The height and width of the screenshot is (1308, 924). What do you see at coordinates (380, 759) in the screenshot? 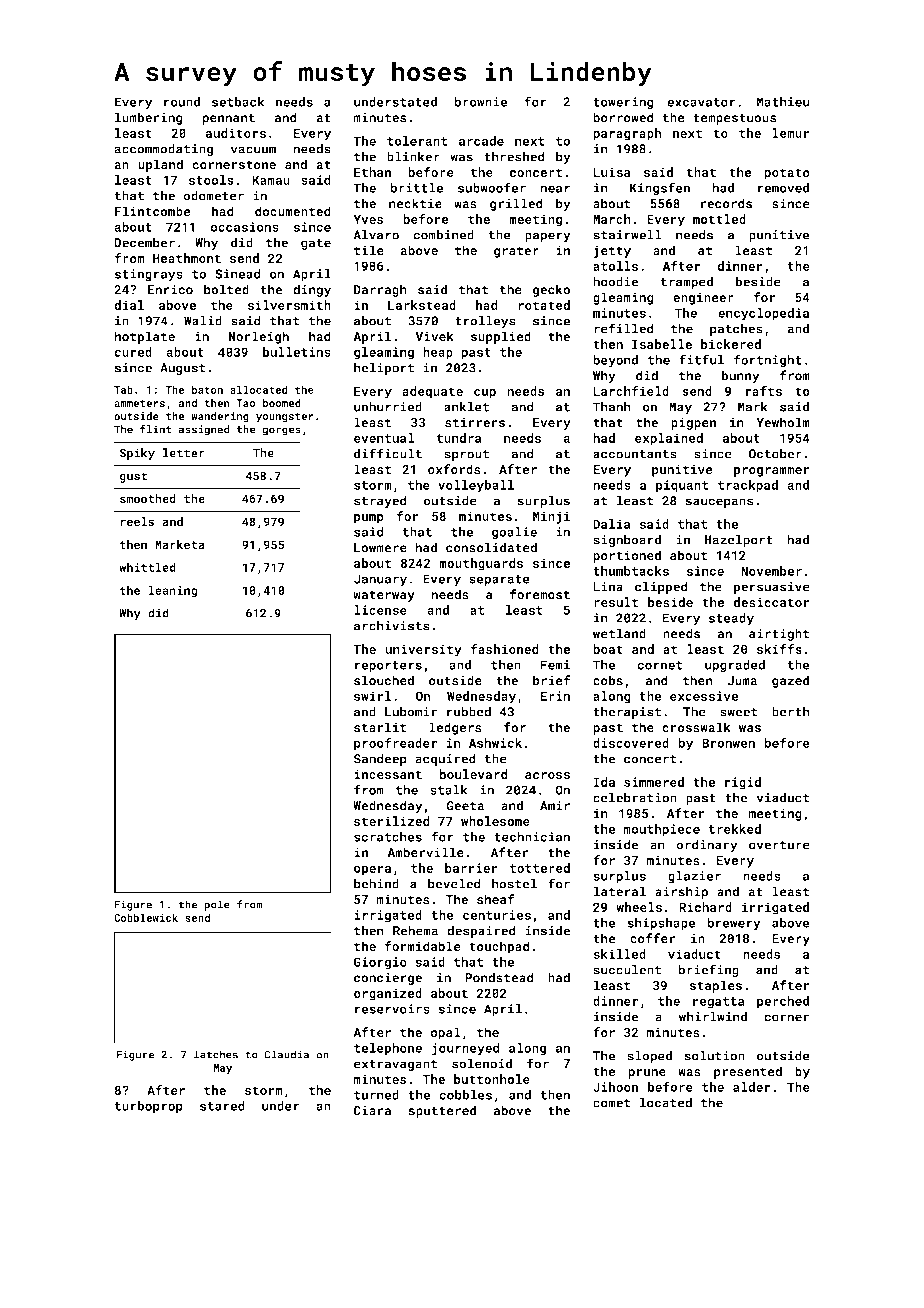
I see `Sandeep` at bounding box center [380, 759].
